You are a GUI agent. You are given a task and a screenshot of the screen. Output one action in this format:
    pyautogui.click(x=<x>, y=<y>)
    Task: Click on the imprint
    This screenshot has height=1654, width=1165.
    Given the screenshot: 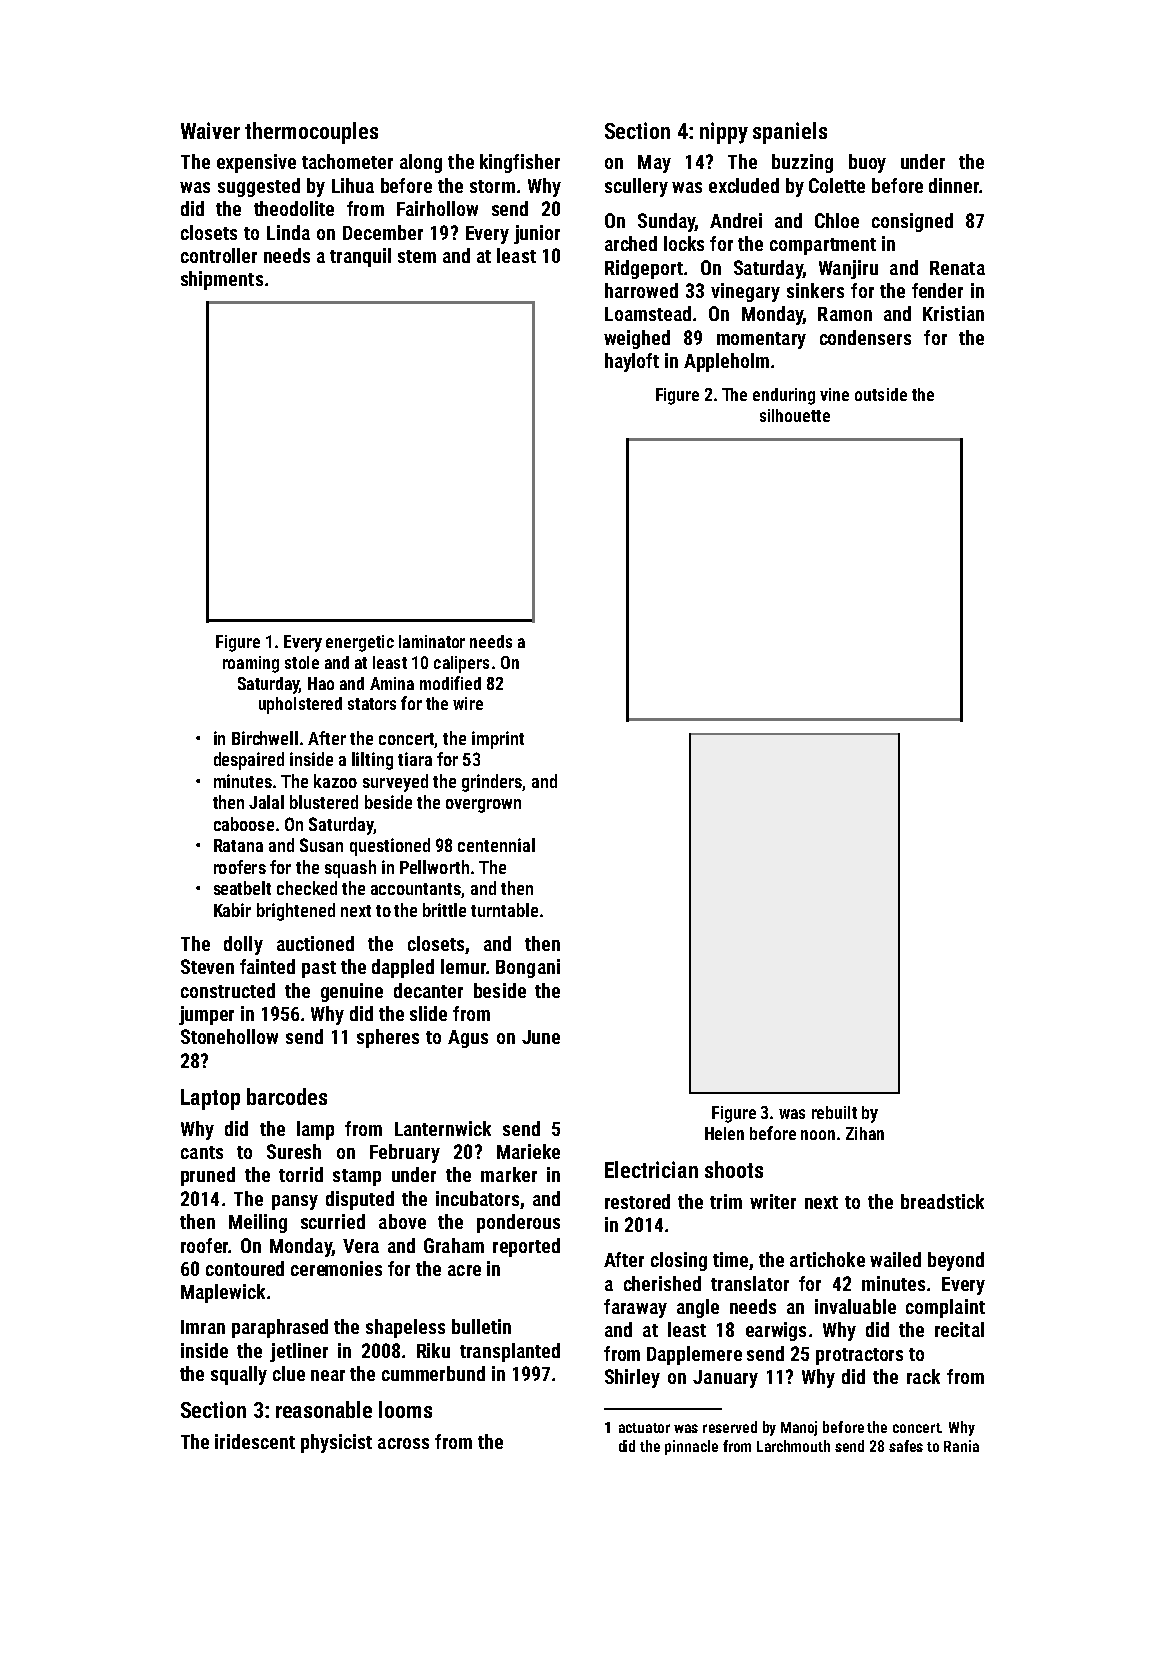 What is the action you would take?
    pyautogui.click(x=498, y=740)
